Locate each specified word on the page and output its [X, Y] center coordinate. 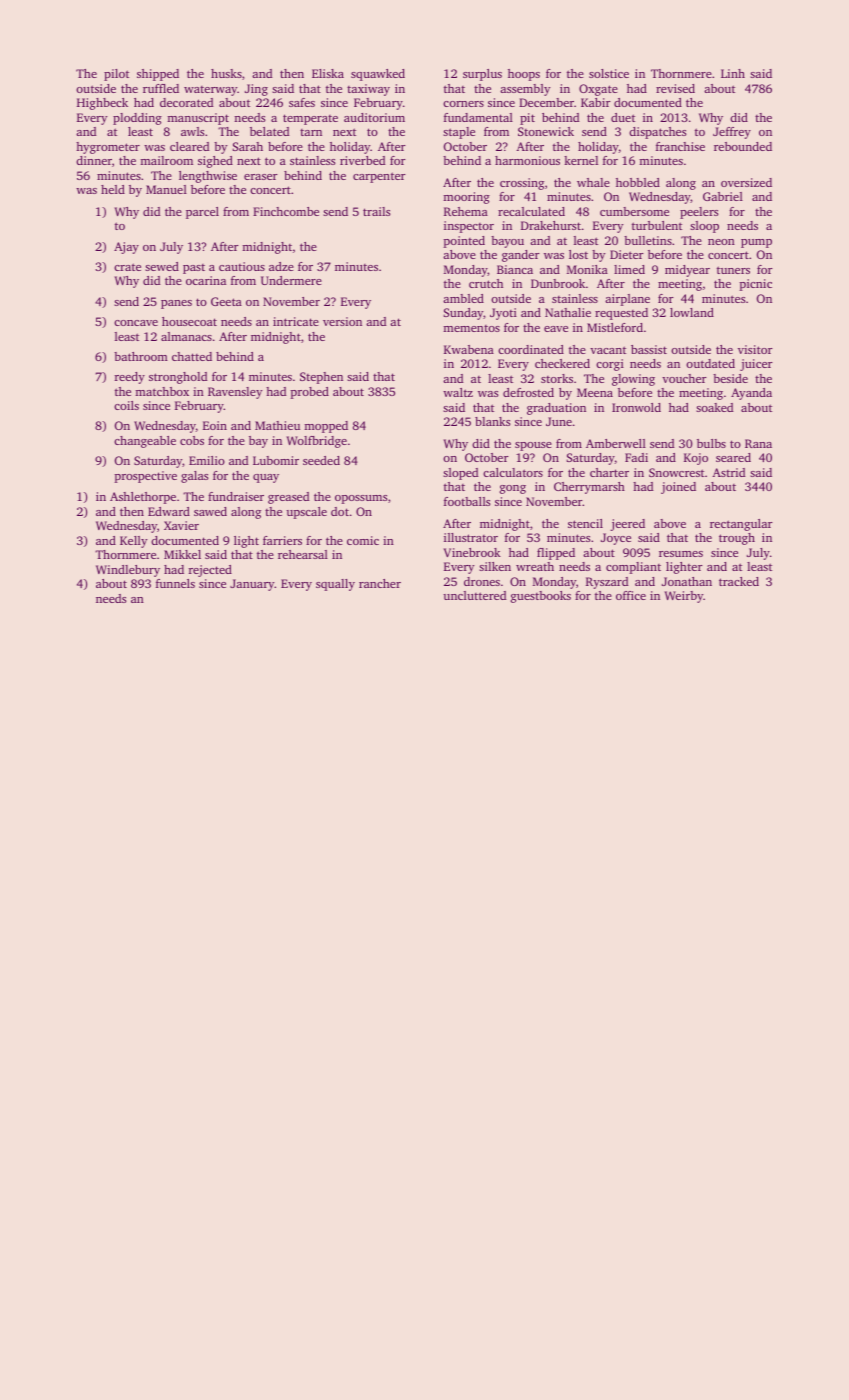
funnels [175, 583]
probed [309, 393]
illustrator [471, 537]
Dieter [627, 254]
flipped [556, 554]
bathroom [141, 356]
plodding [137, 119]
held [113, 189]
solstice [609, 73]
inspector [469, 227]
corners [463, 104]
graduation [556, 409]
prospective [145, 477]
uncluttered [474, 595]
